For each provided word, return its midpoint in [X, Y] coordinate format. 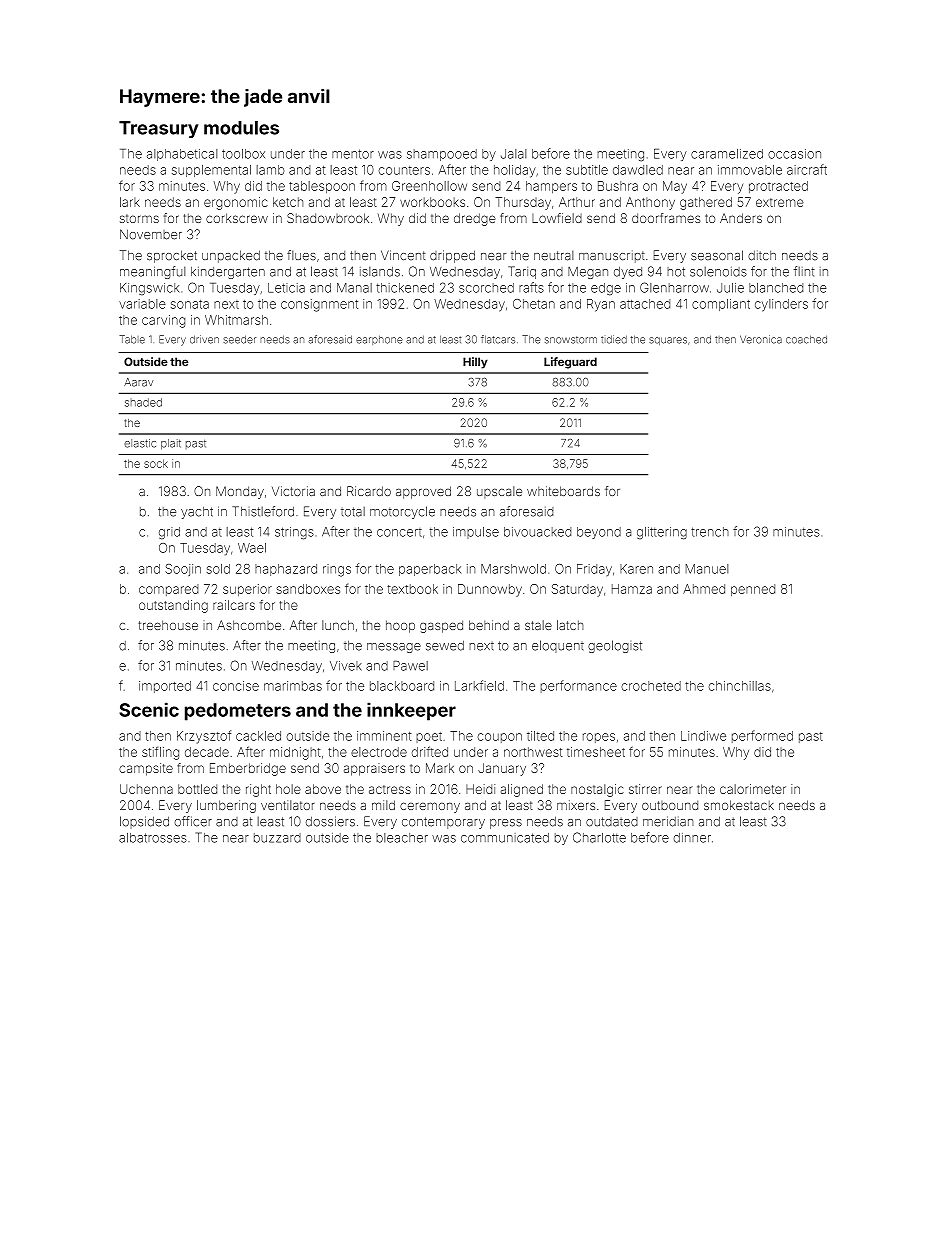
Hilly [475, 363]
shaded [143, 402]
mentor [353, 154]
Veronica [761, 339]
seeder [240, 339]
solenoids [718, 271]
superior [247, 590]
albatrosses [153, 838]
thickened [405, 288]
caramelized [727, 154]
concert [399, 532]
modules [241, 128]
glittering [662, 533]
